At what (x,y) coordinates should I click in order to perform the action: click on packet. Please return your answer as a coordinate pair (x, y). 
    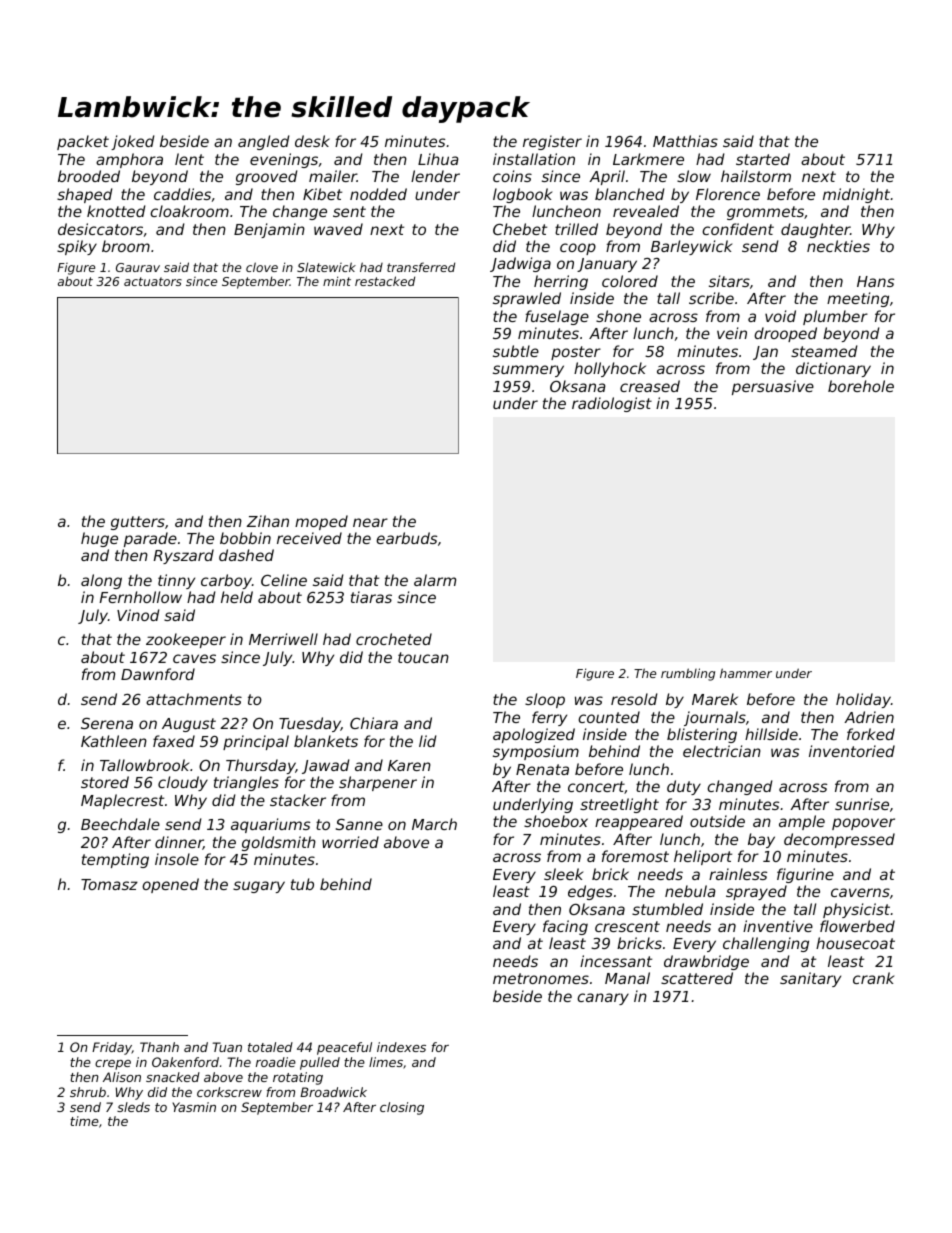
    Looking at the image, I should click on (83, 142).
